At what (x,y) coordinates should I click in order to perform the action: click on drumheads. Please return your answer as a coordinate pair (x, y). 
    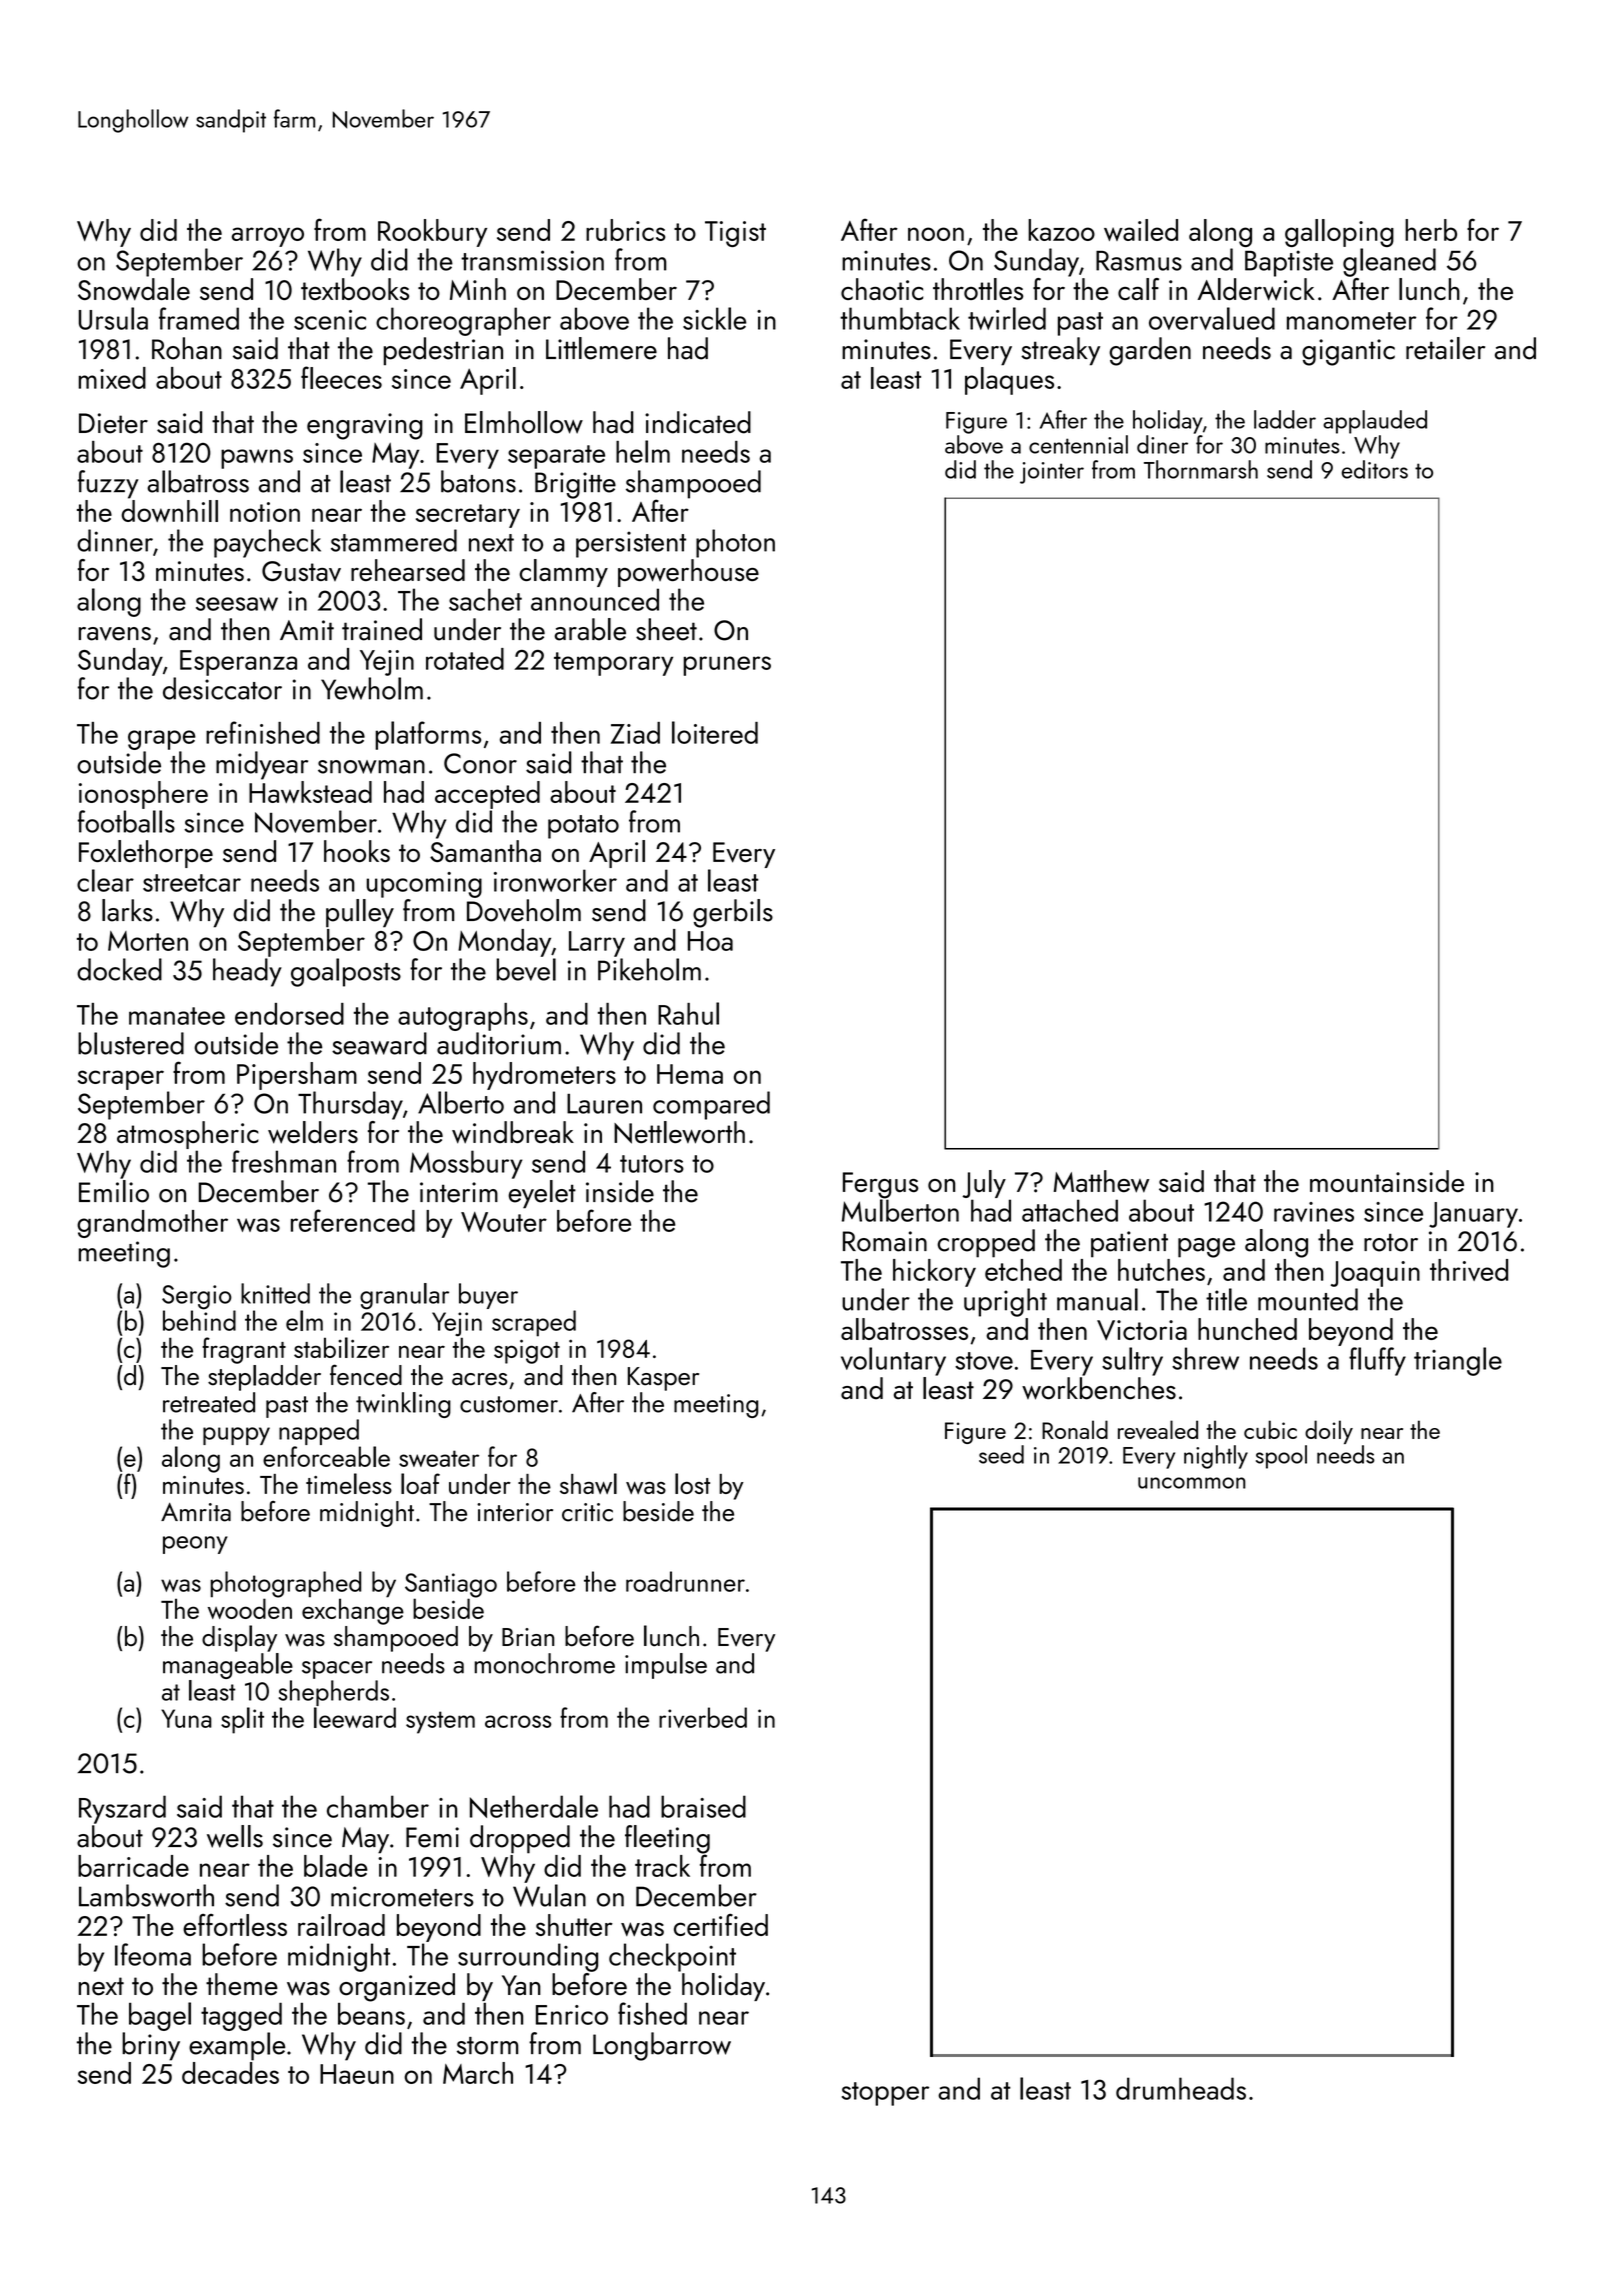
    Looking at the image, I should click on (1181, 2088).
